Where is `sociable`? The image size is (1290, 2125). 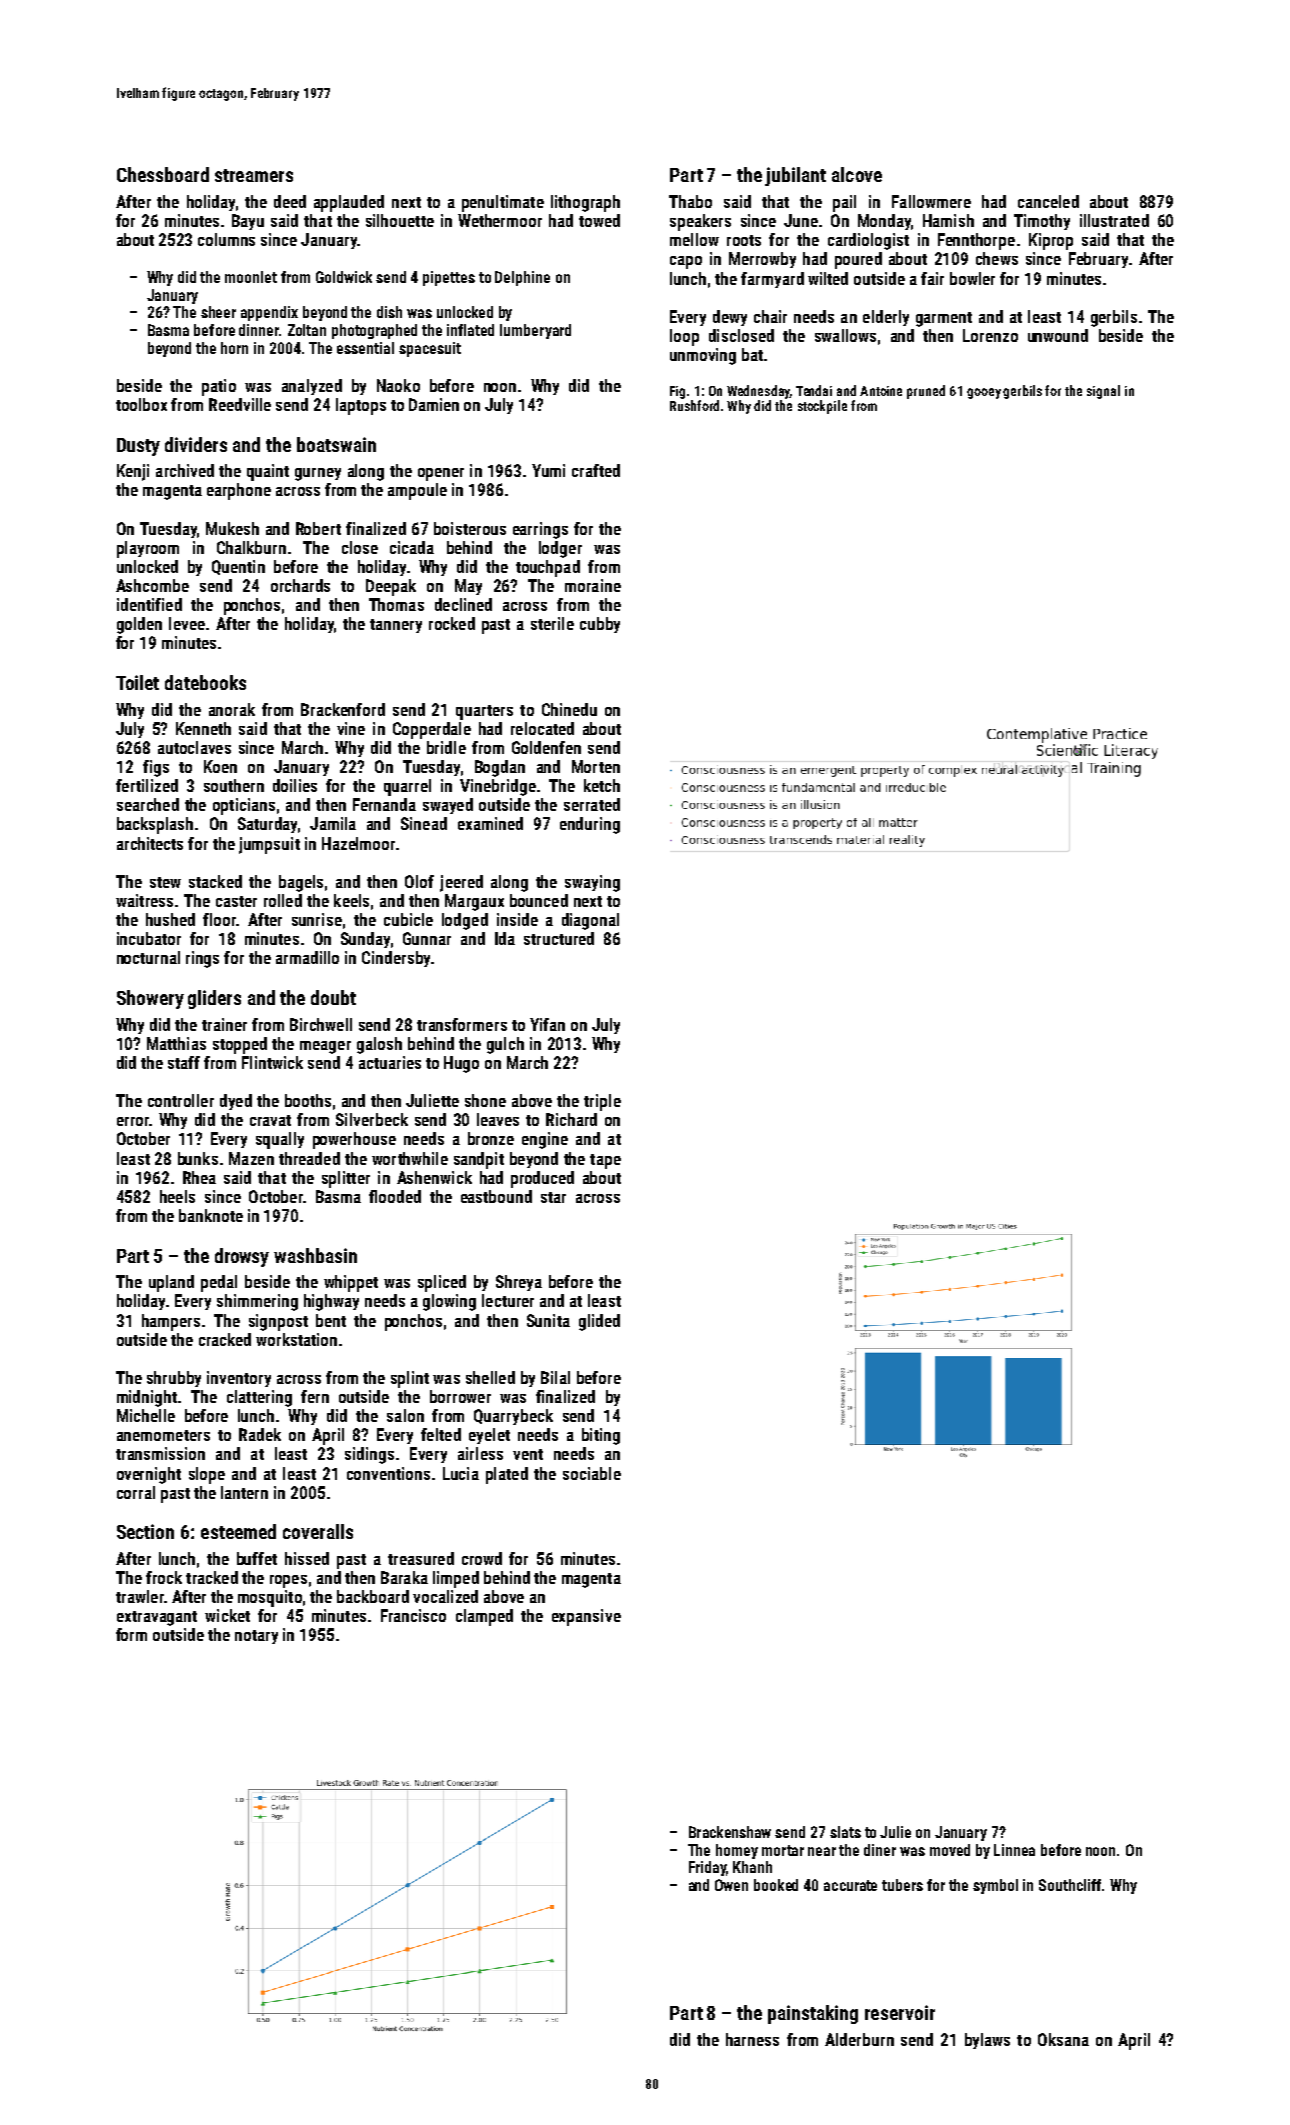
sociable is located at coordinates (592, 1473).
